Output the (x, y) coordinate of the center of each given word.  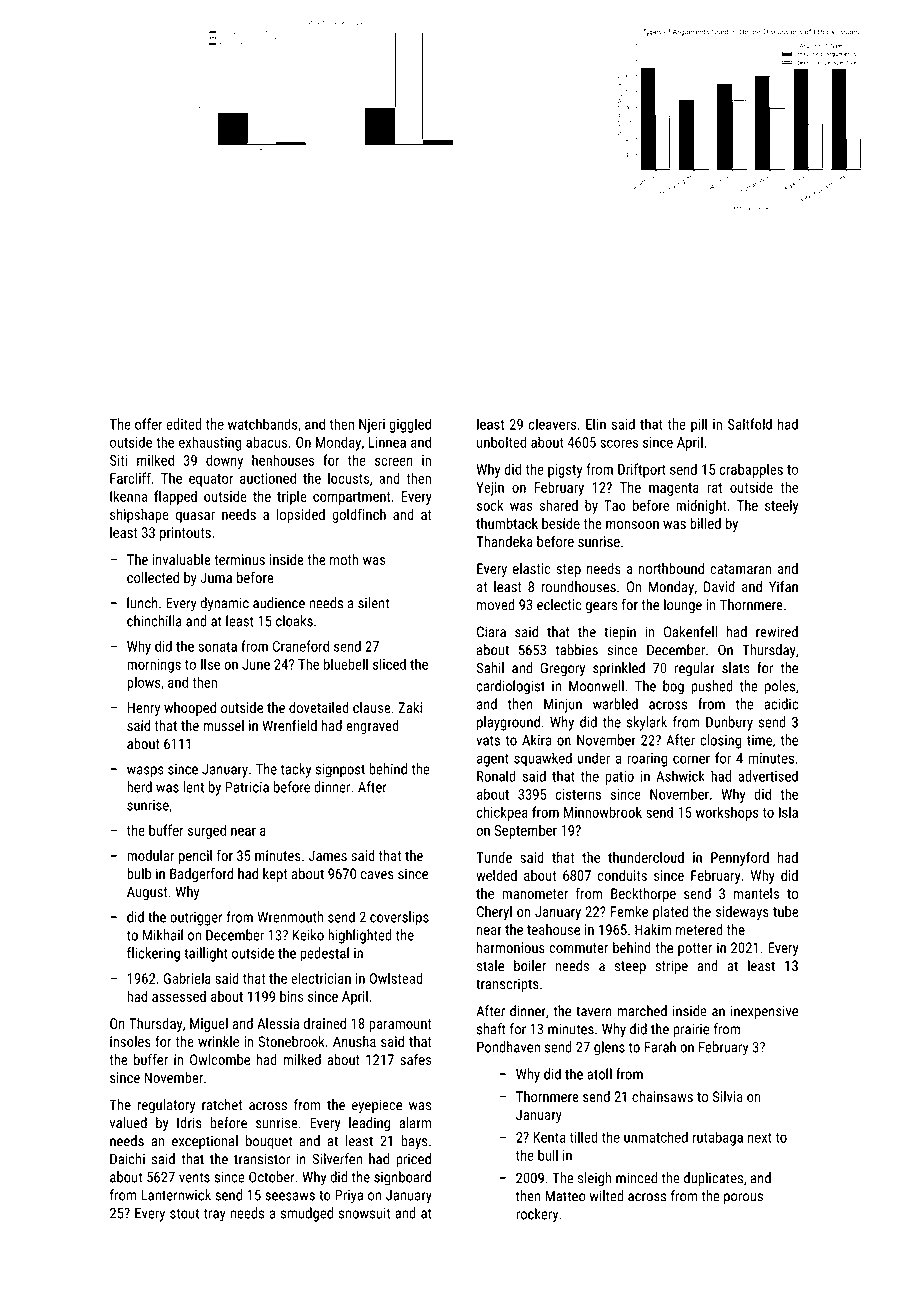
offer (149, 424)
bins (292, 996)
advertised (768, 776)
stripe (672, 967)
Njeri (372, 426)
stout (184, 1213)
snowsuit (364, 1213)
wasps (145, 772)
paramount (400, 1025)
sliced (389, 664)
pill (699, 425)
